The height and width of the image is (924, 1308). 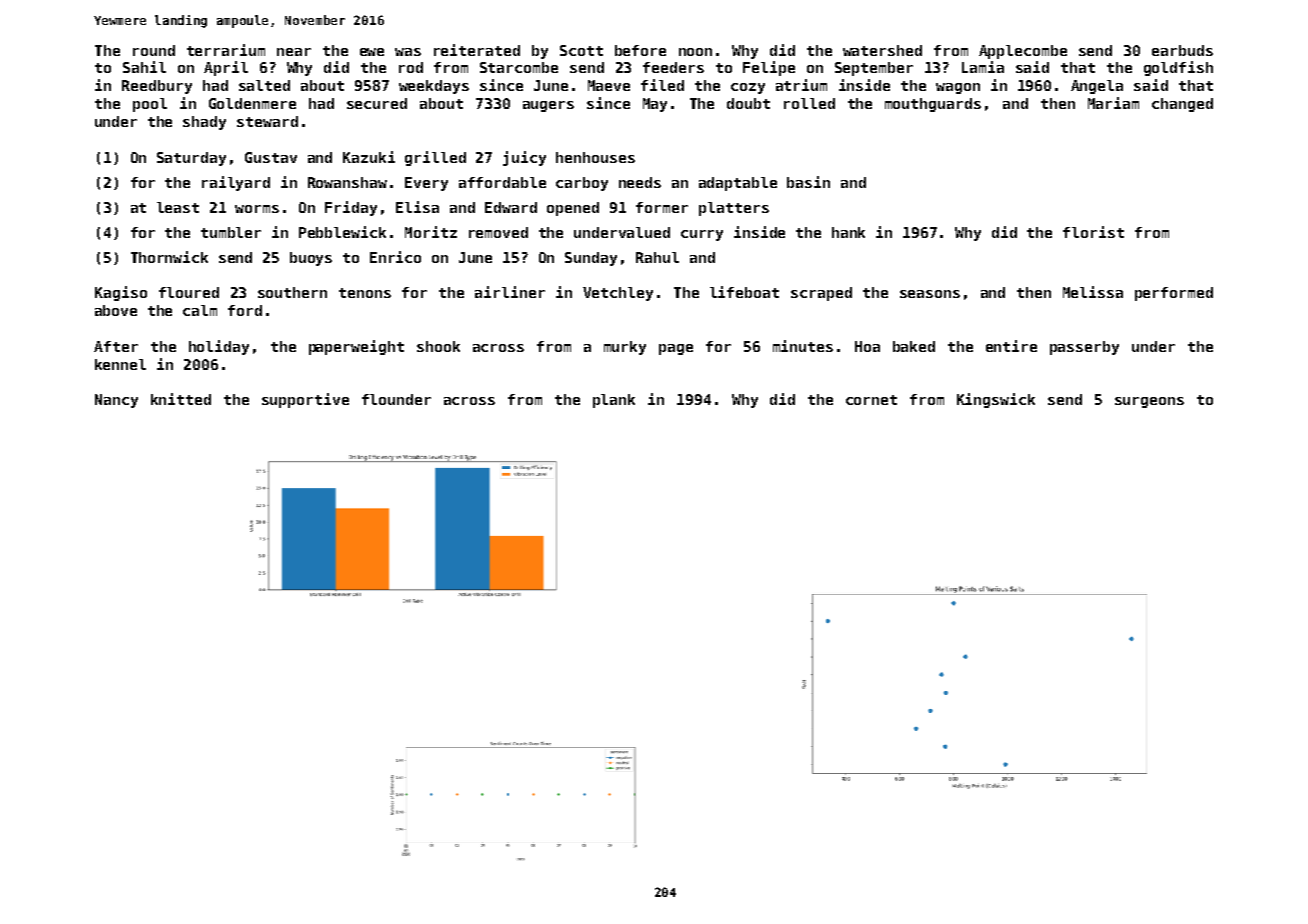 What do you see at coordinates (305, 400) in the image?
I see `supportive` at bounding box center [305, 400].
